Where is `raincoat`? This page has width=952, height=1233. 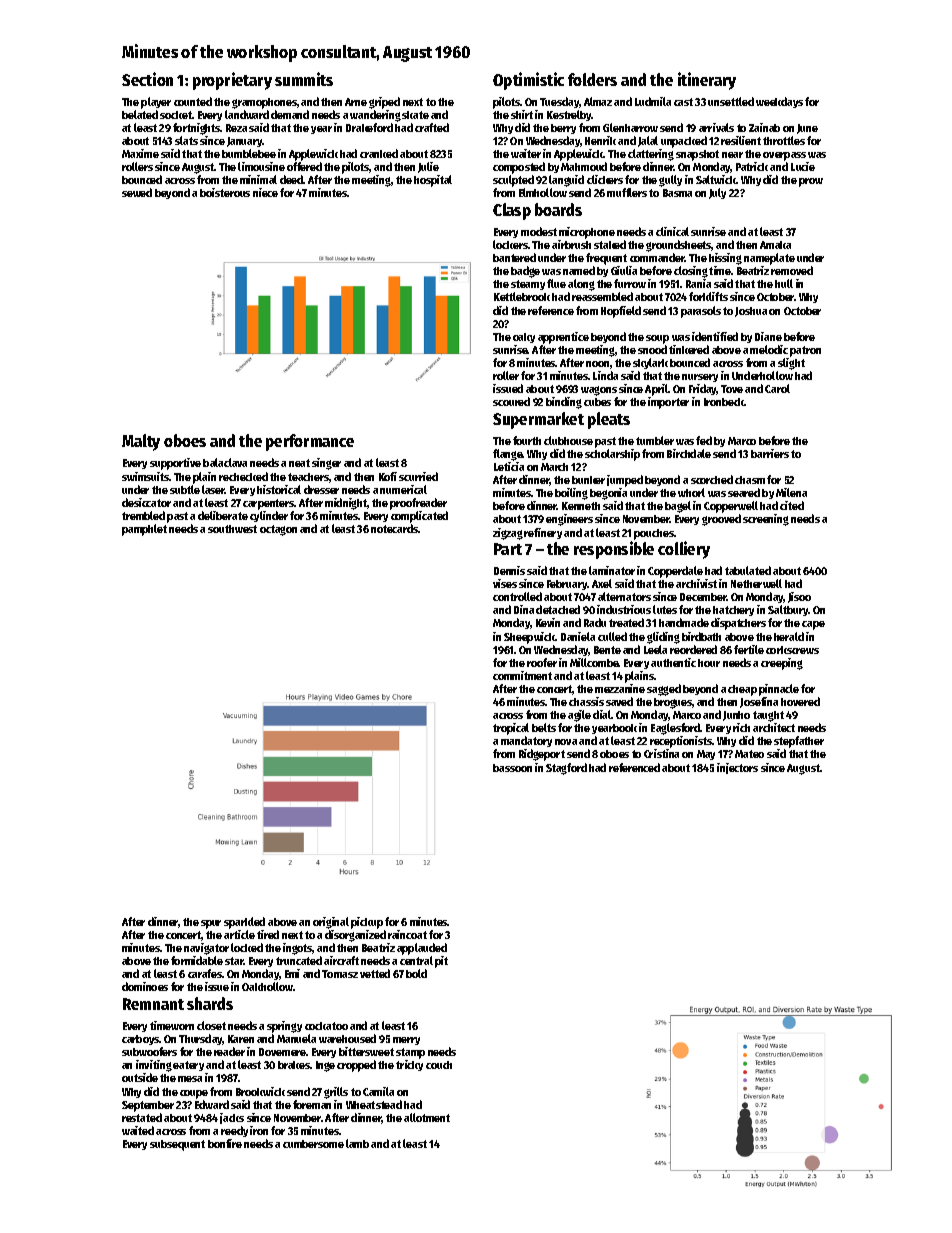 raincoat is located at coordinates (407, 934).
